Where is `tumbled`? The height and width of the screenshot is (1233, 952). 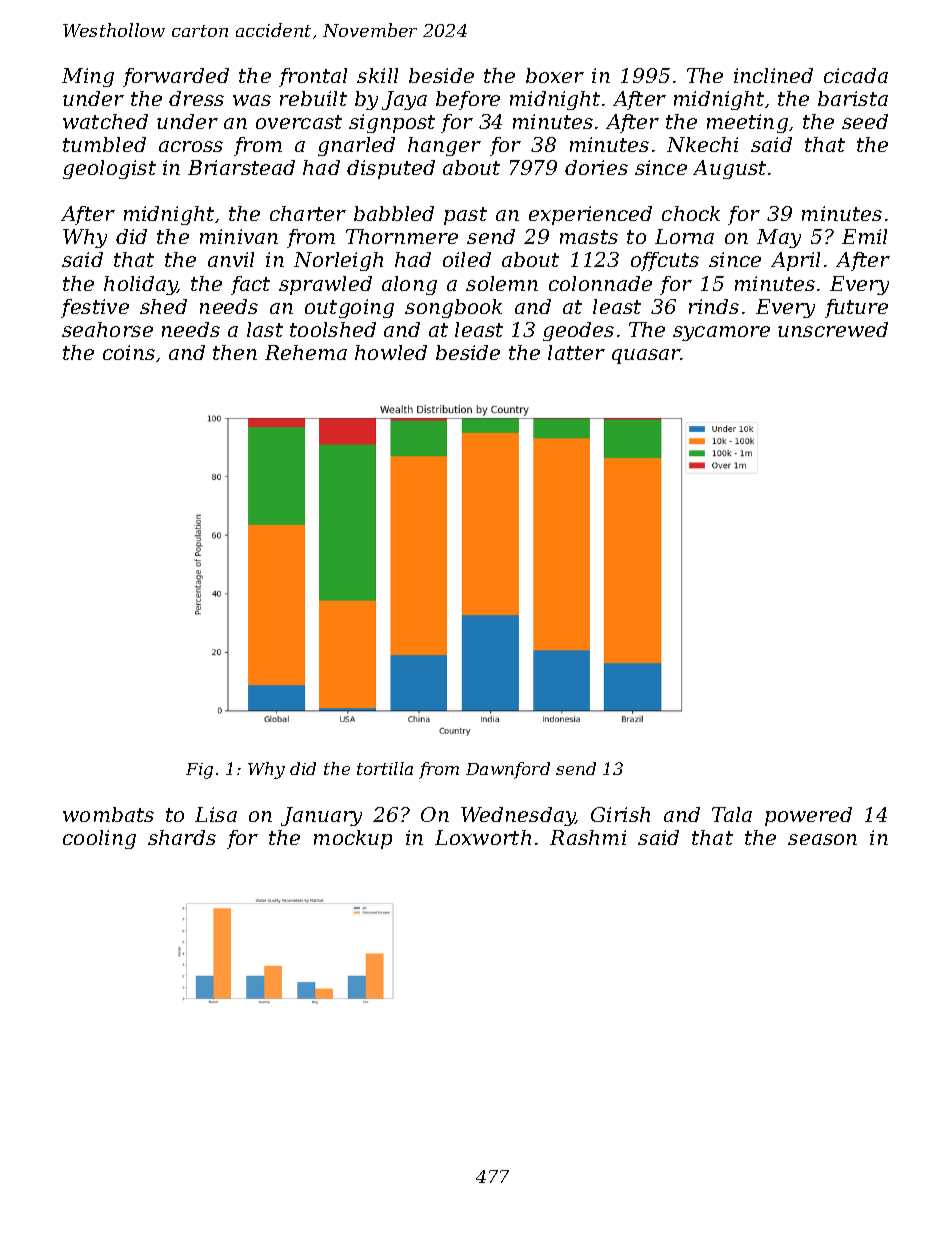
tumbled is located at coordinates (104, 144).
